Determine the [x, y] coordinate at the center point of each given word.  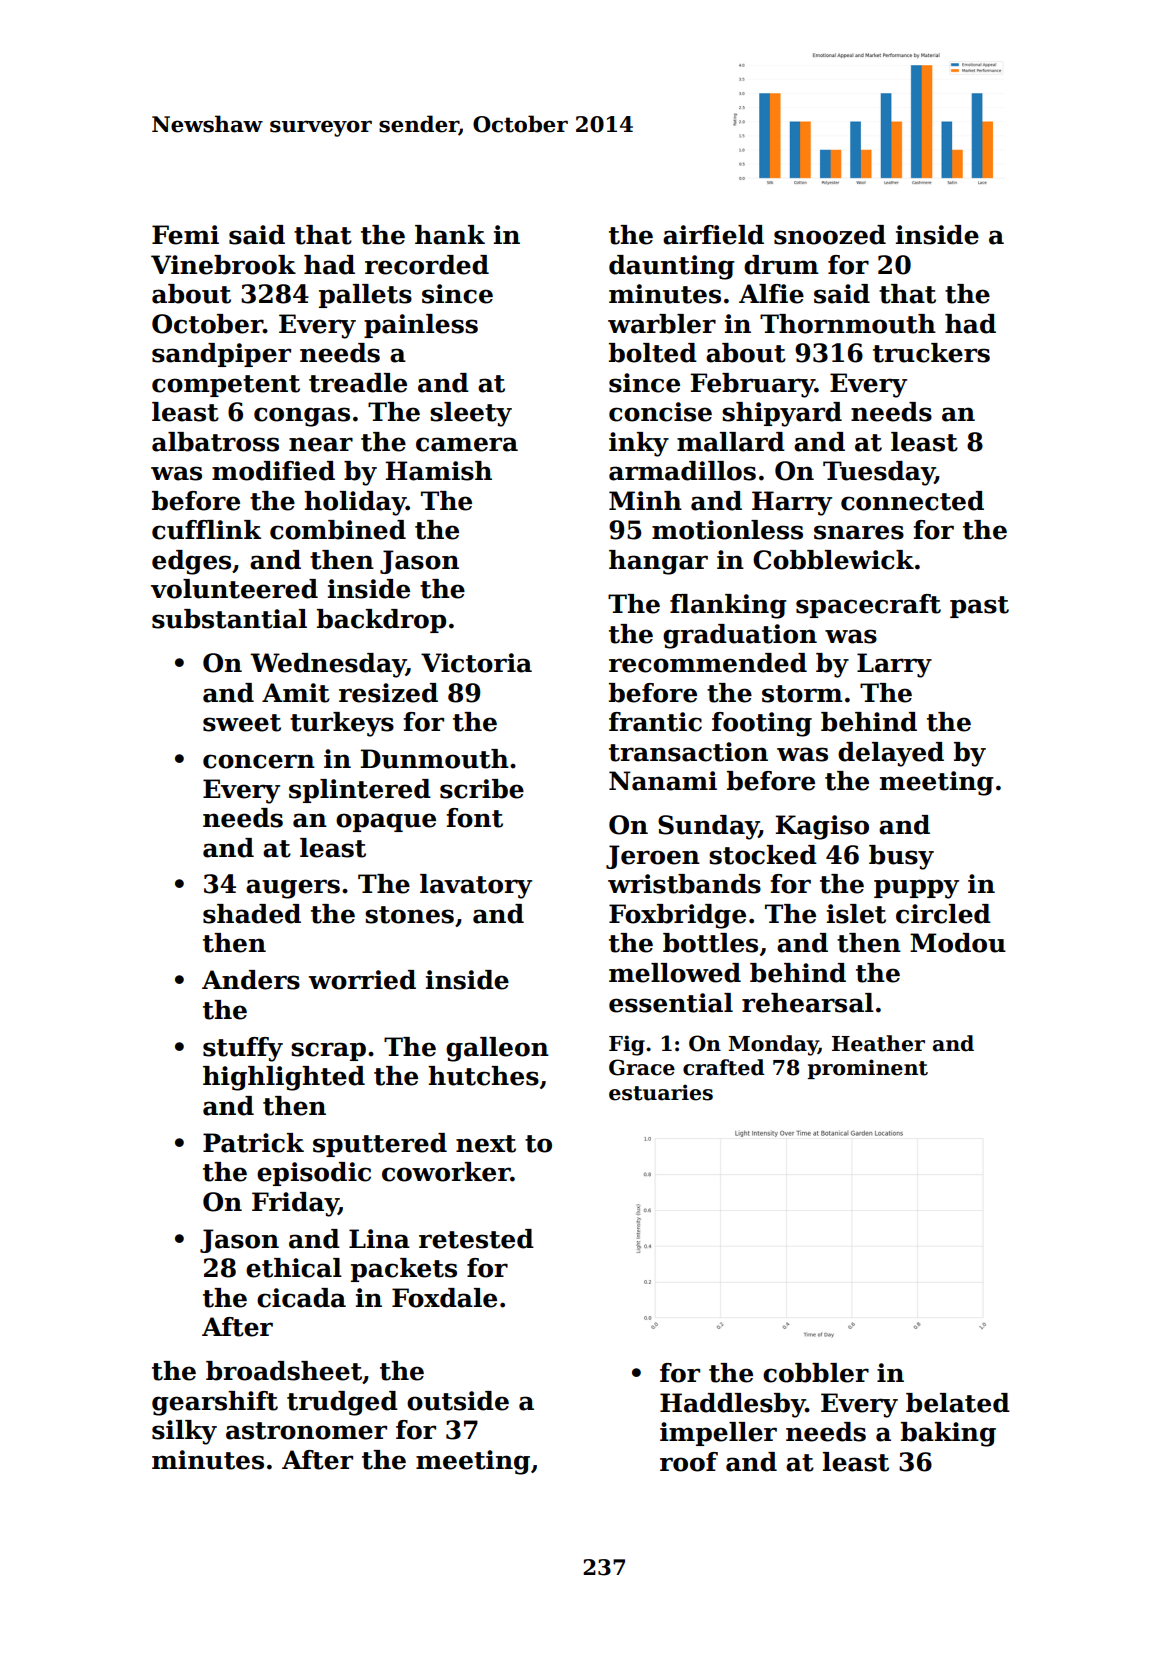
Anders [251, 980]
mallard [731, 442]
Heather [878, 1043]
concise [660, 412]
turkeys [342, 724]
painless [421, 326]
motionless [727, 530]
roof [689, 1462]
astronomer [306, 1431]
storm [802, 694]
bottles [710, 943]
